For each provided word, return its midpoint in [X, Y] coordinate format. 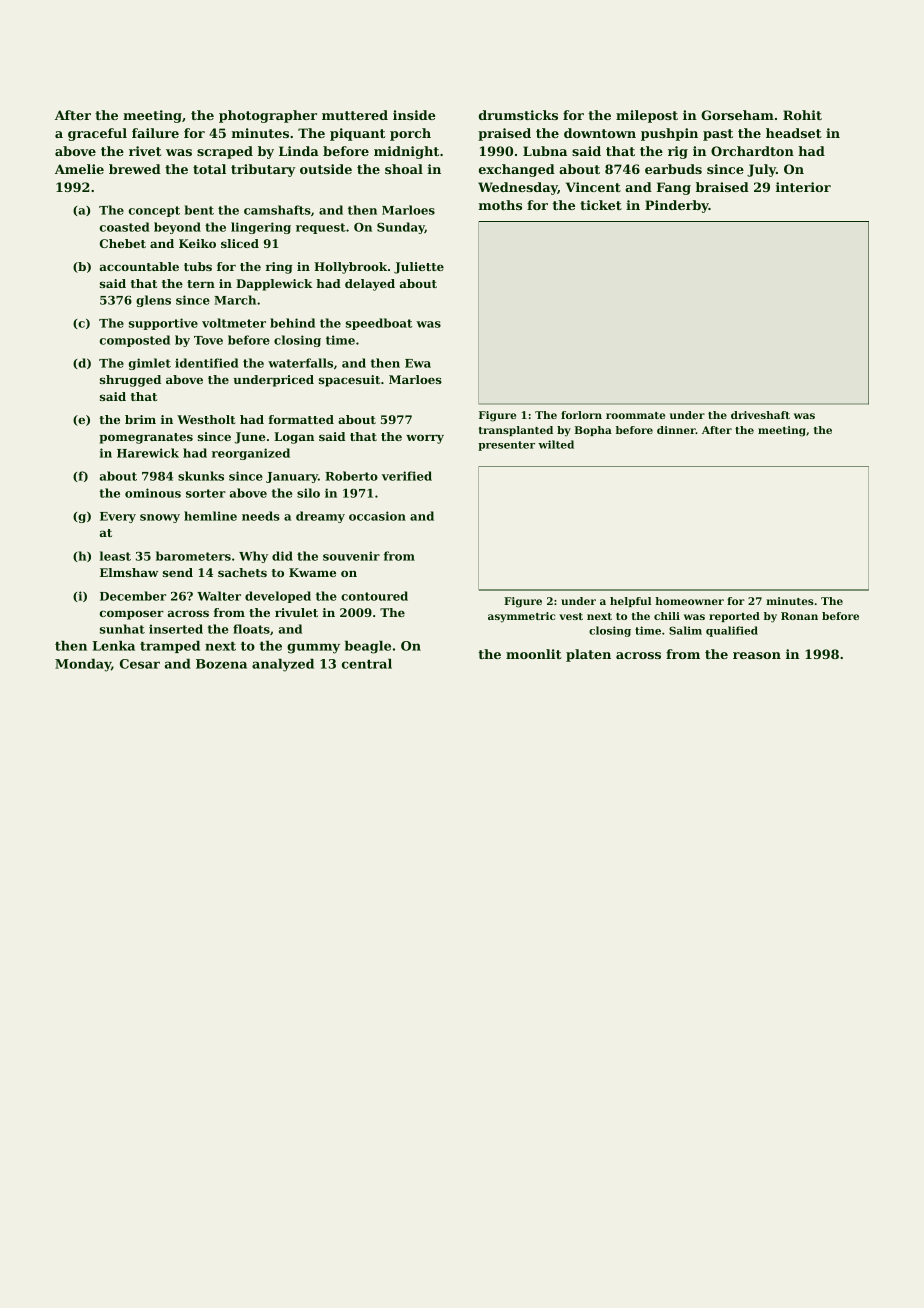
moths [500, 205]
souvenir [351, 556]
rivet [145, 151]
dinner [676, 430]
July [761, 170]
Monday [83, 665]
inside [414, 115]
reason [757, 655]
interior [803, 187]
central [367, 664]
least [115, 556]
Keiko [197, 243]
